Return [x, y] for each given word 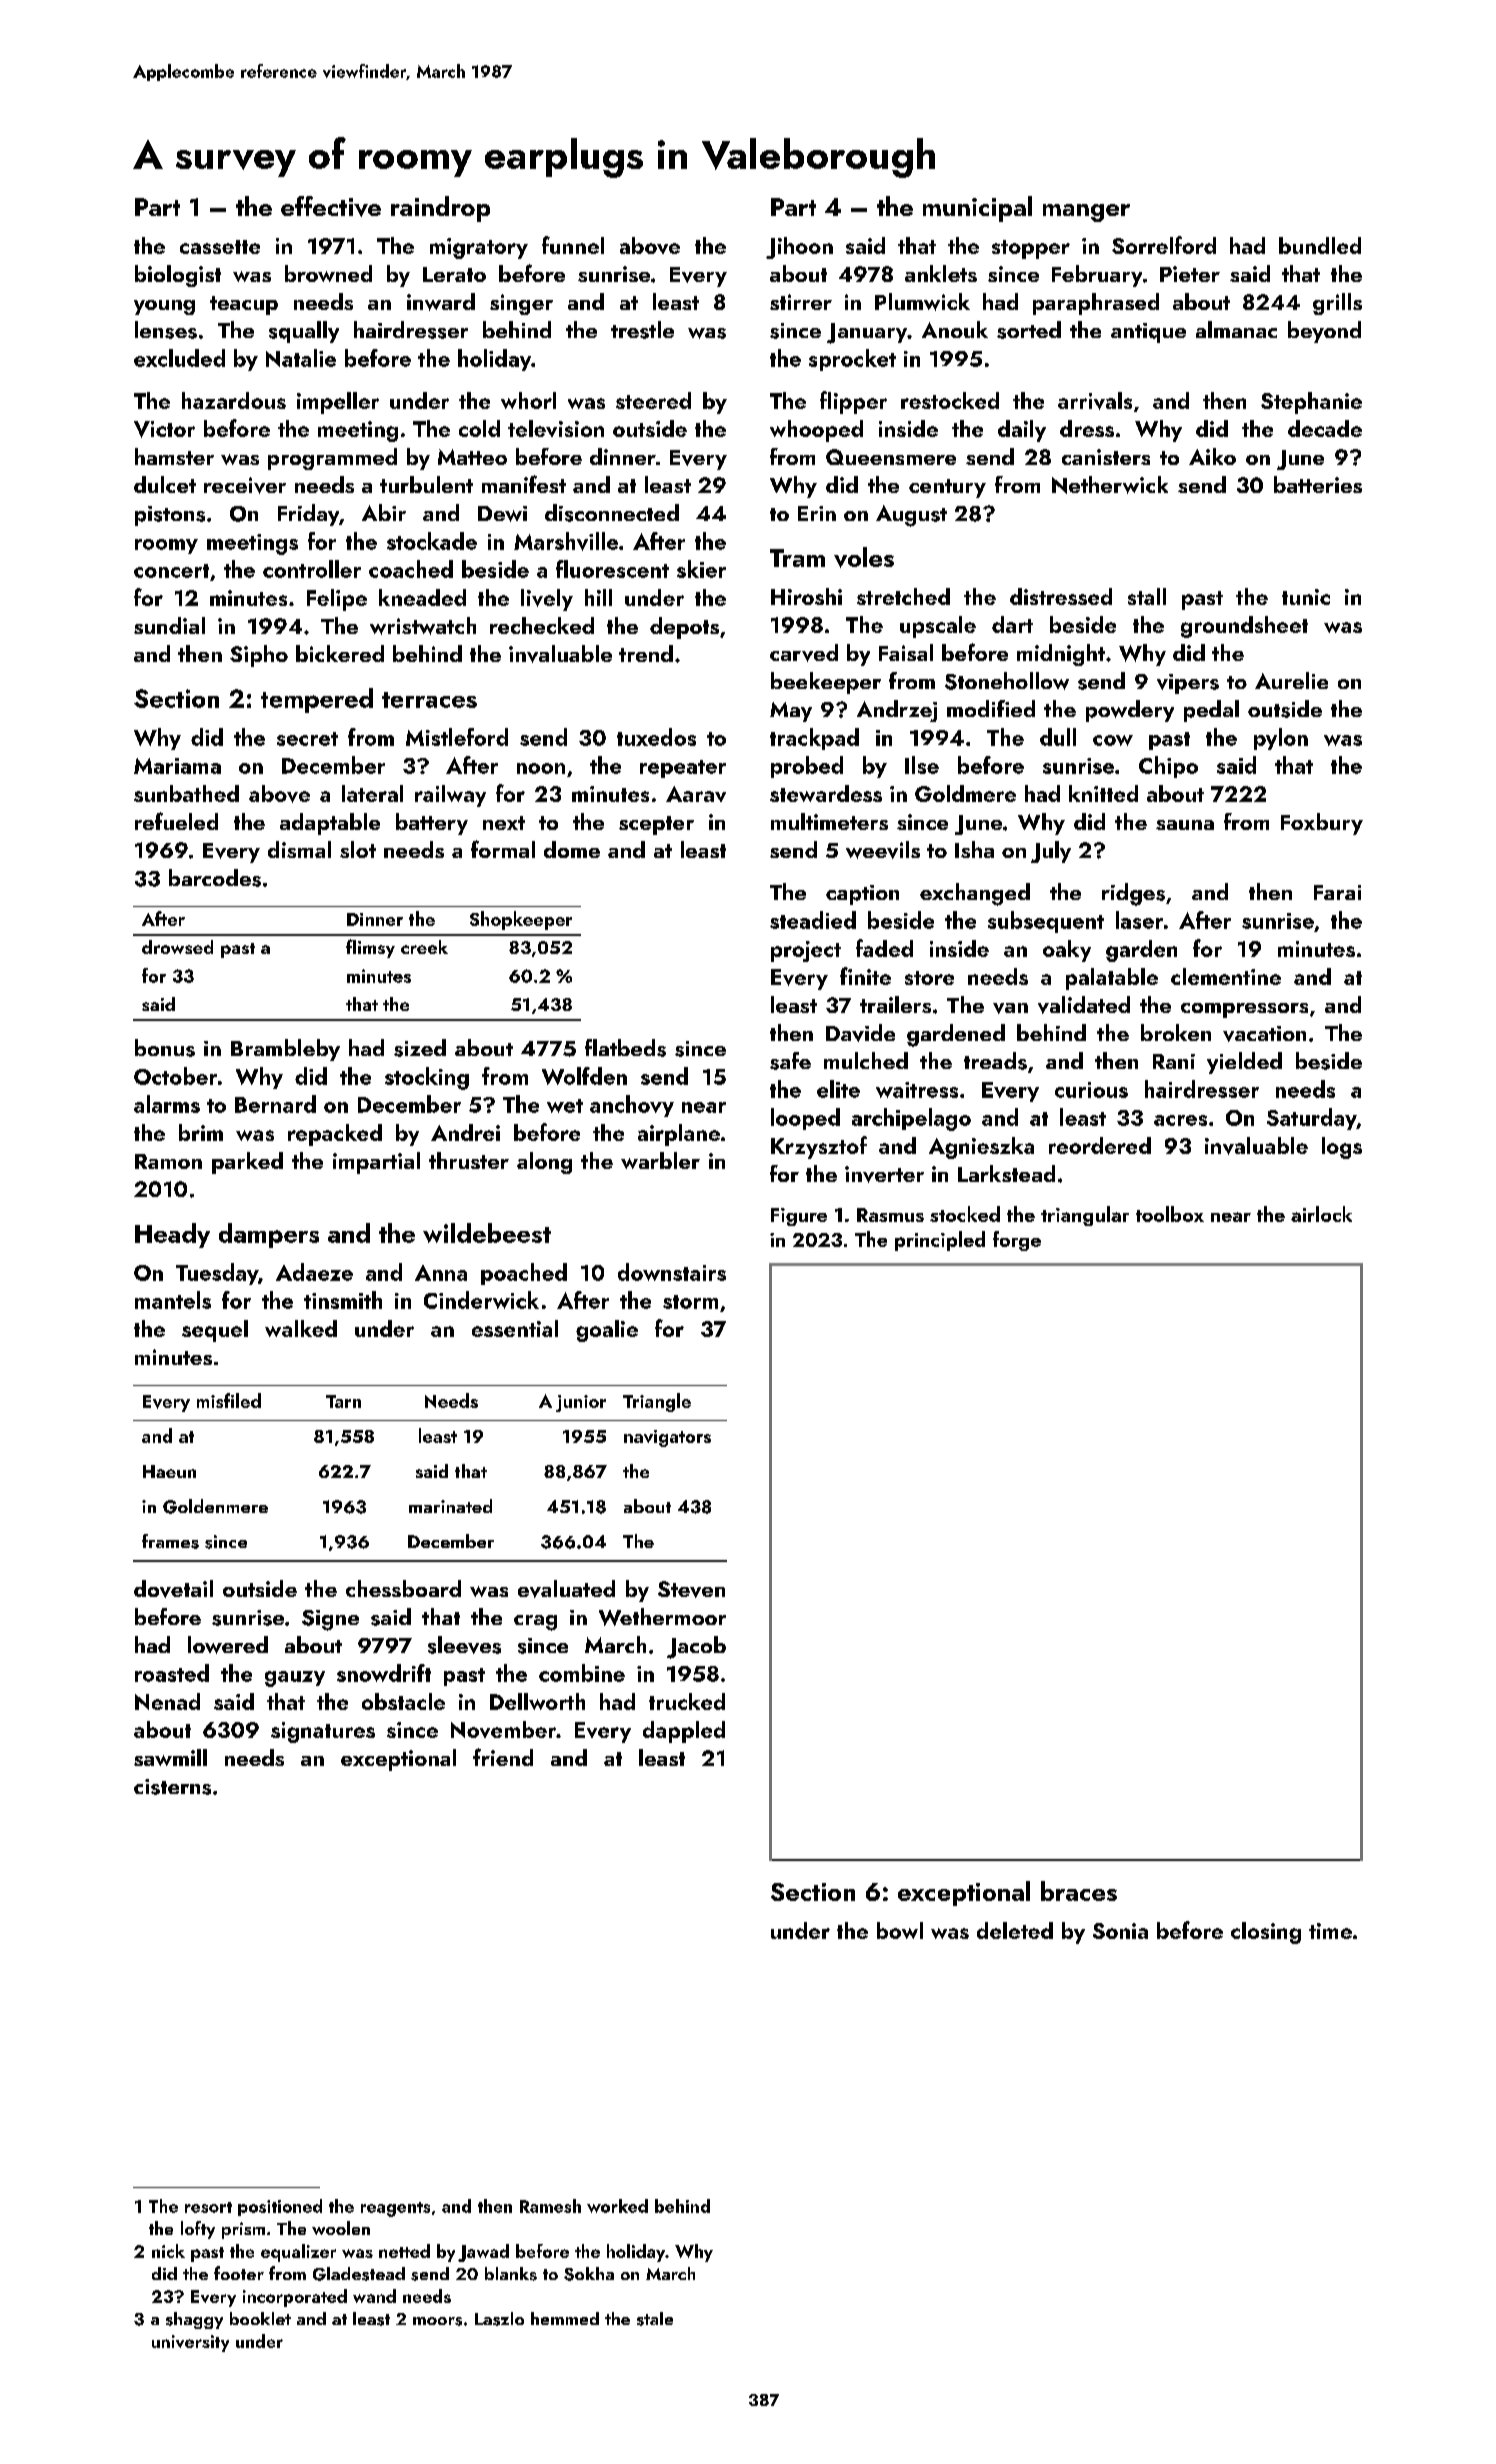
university [190, 2343]
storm [690, 1302]
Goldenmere [215, 1506]
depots [684, 628]
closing [1266, 1933]
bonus [165, 1048]
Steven [691, 1589]
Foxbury [1322, 824]
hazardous [234, 400]
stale [655, 2319]
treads [995, 1061]
